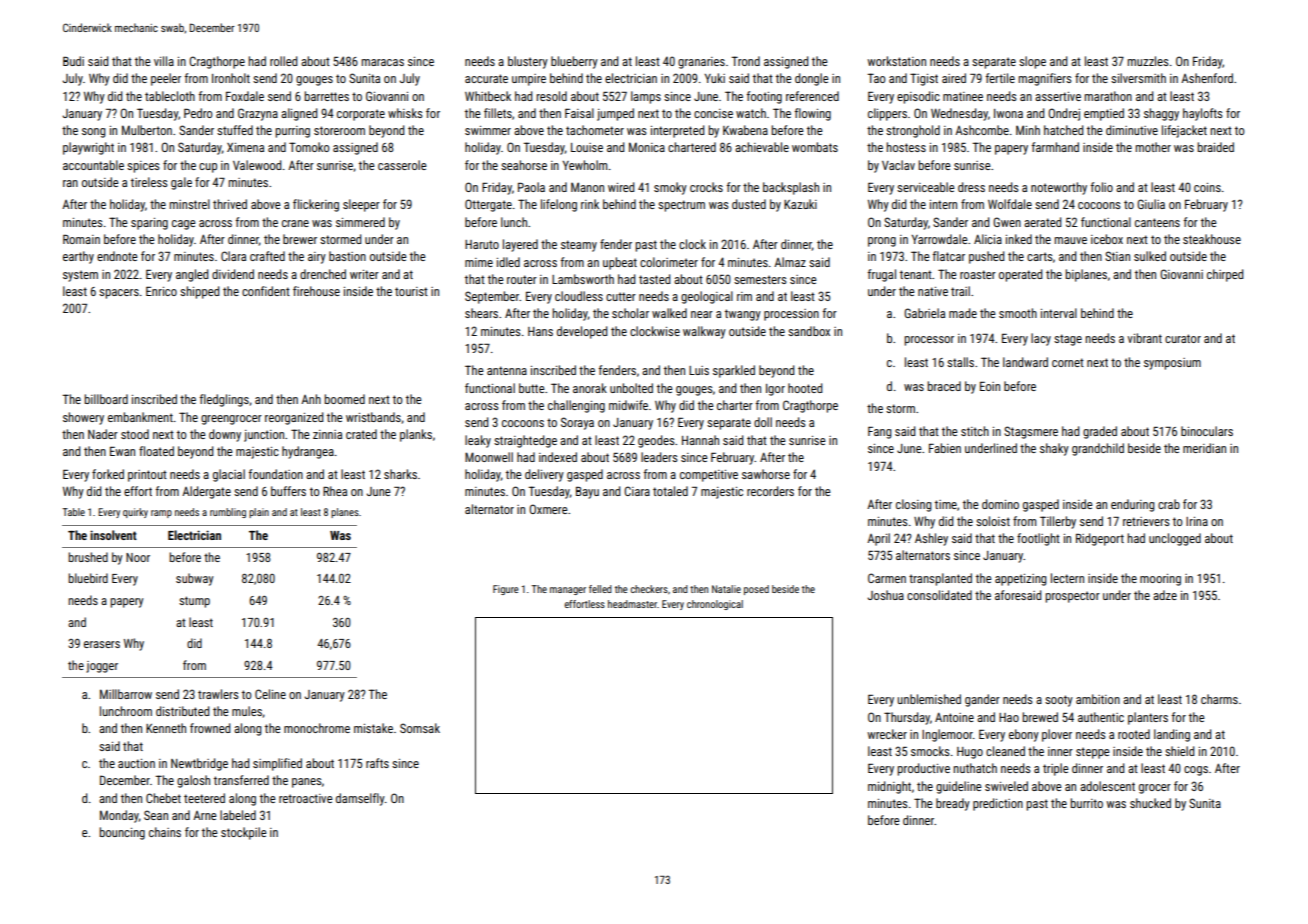 The width and height of the page is (1308, 924). I want to click on slope, so click(1032, 62).
